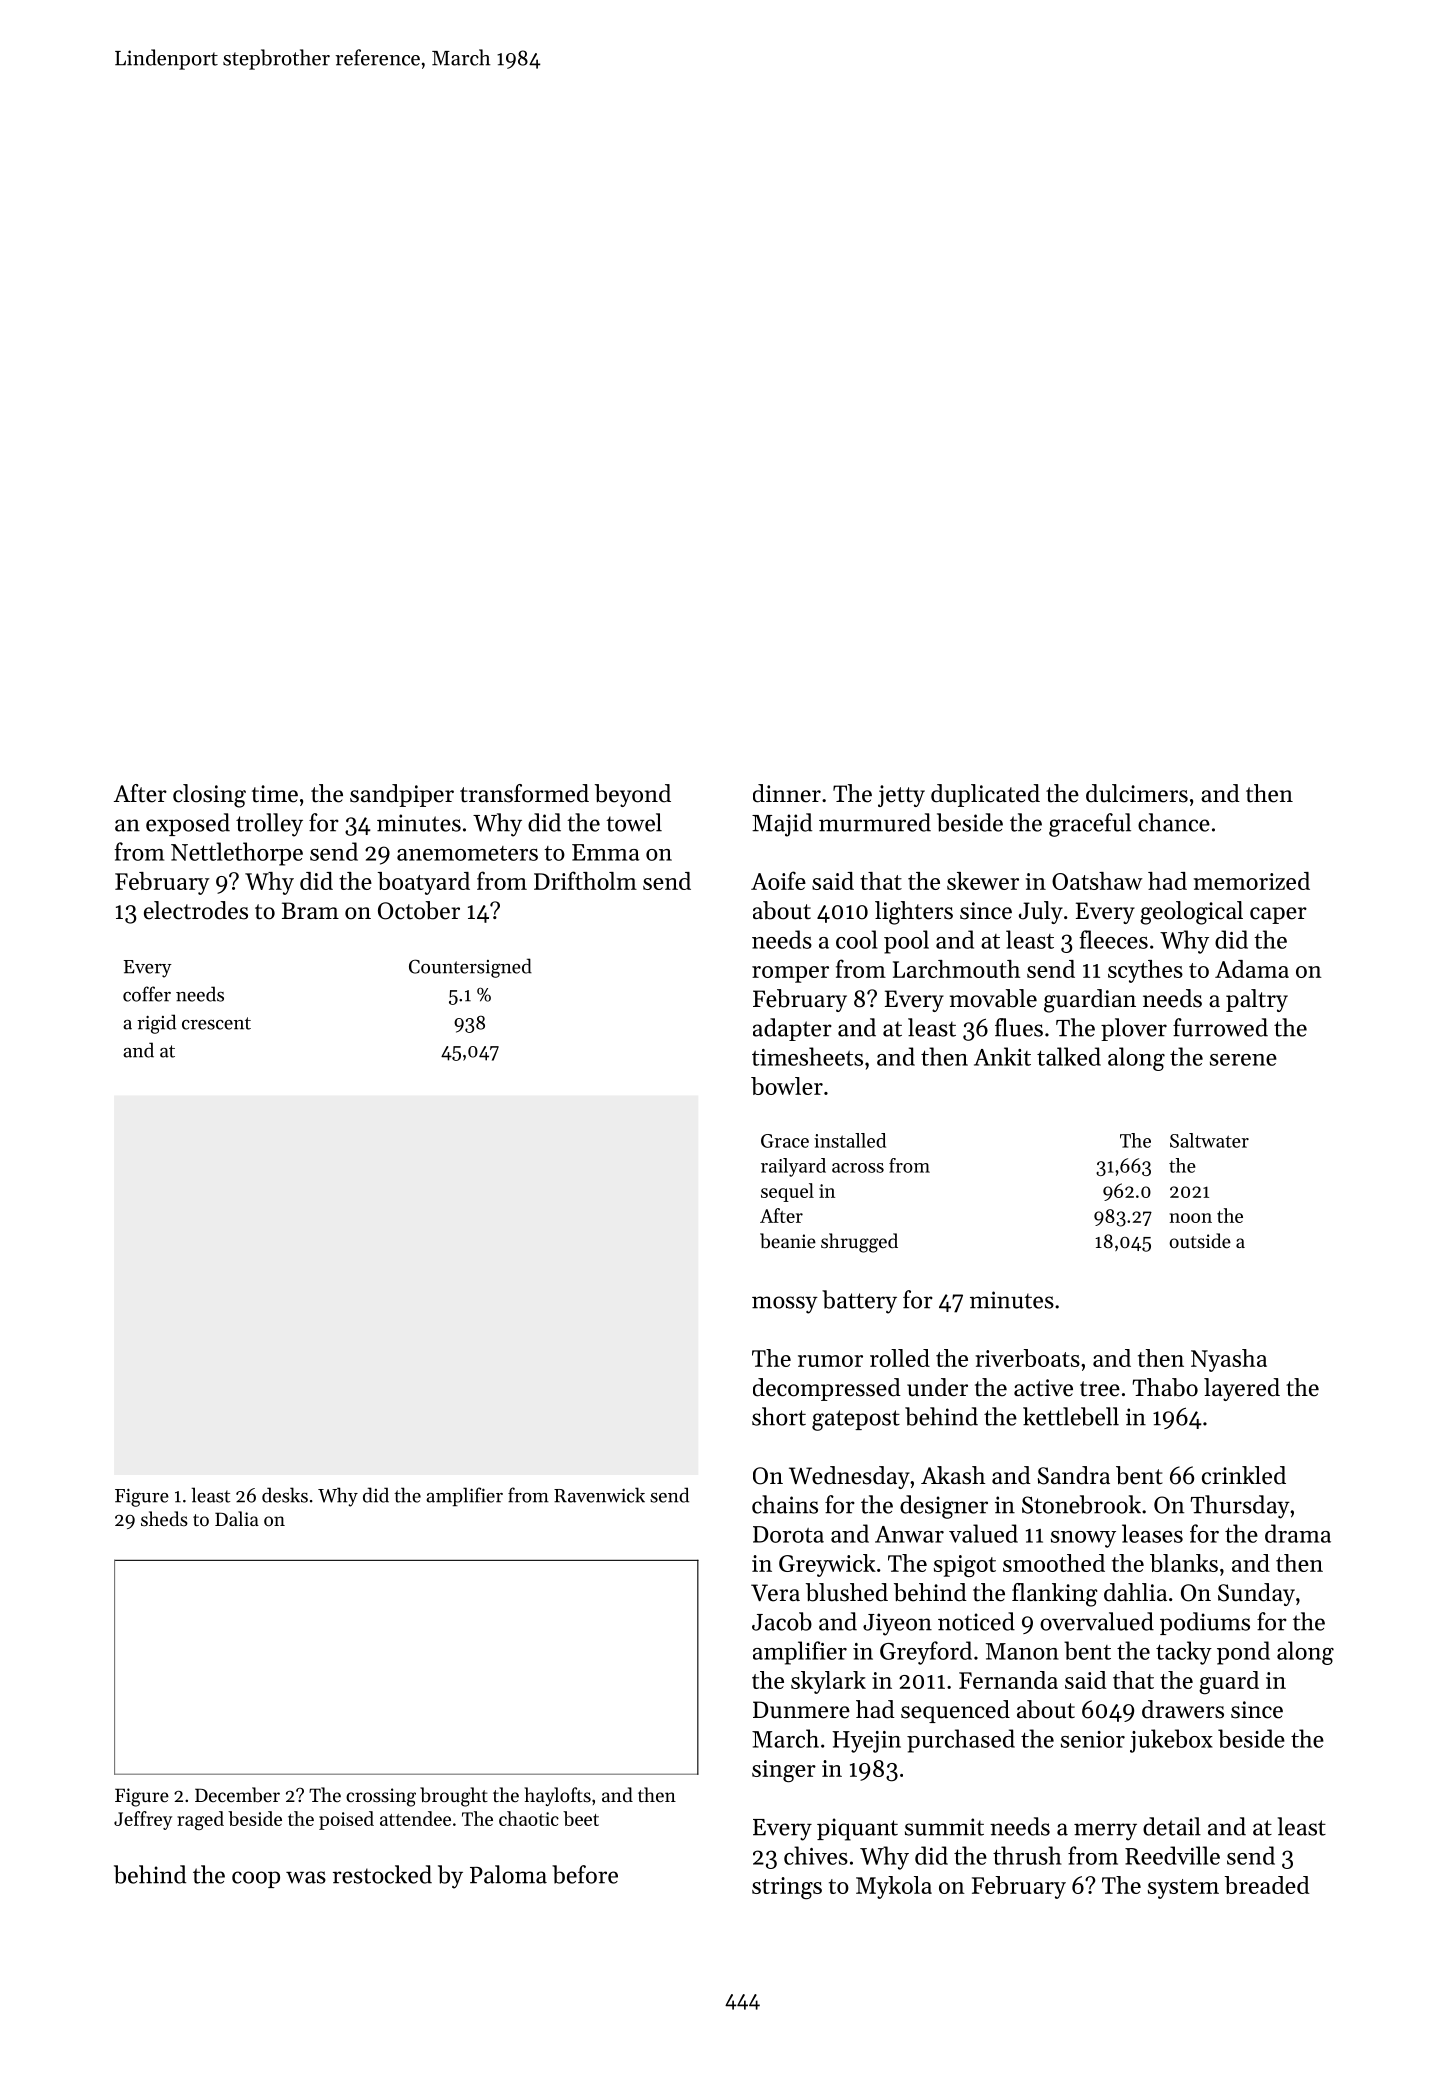 The width and height of the image is (1450, 2100). I want to click on short, so click(779, 1416).
